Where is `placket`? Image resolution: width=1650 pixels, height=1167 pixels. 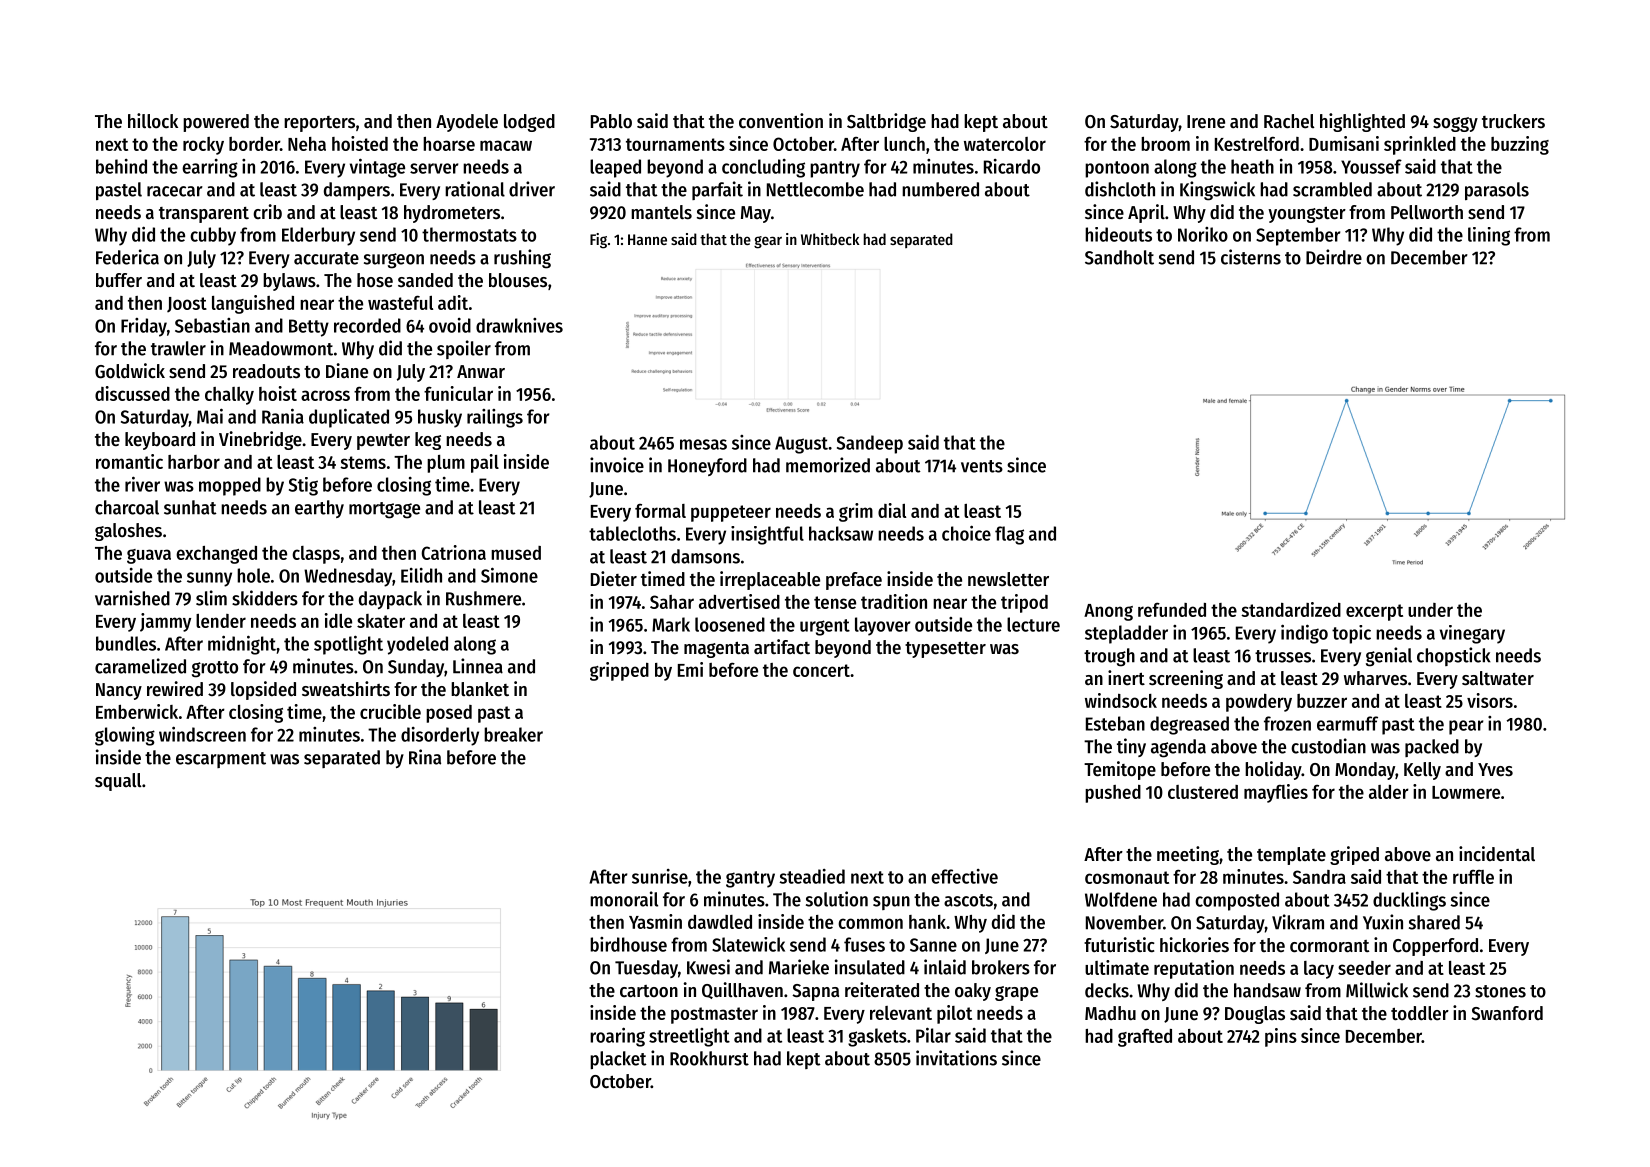 placket is located at coordinates (618, 1060).
